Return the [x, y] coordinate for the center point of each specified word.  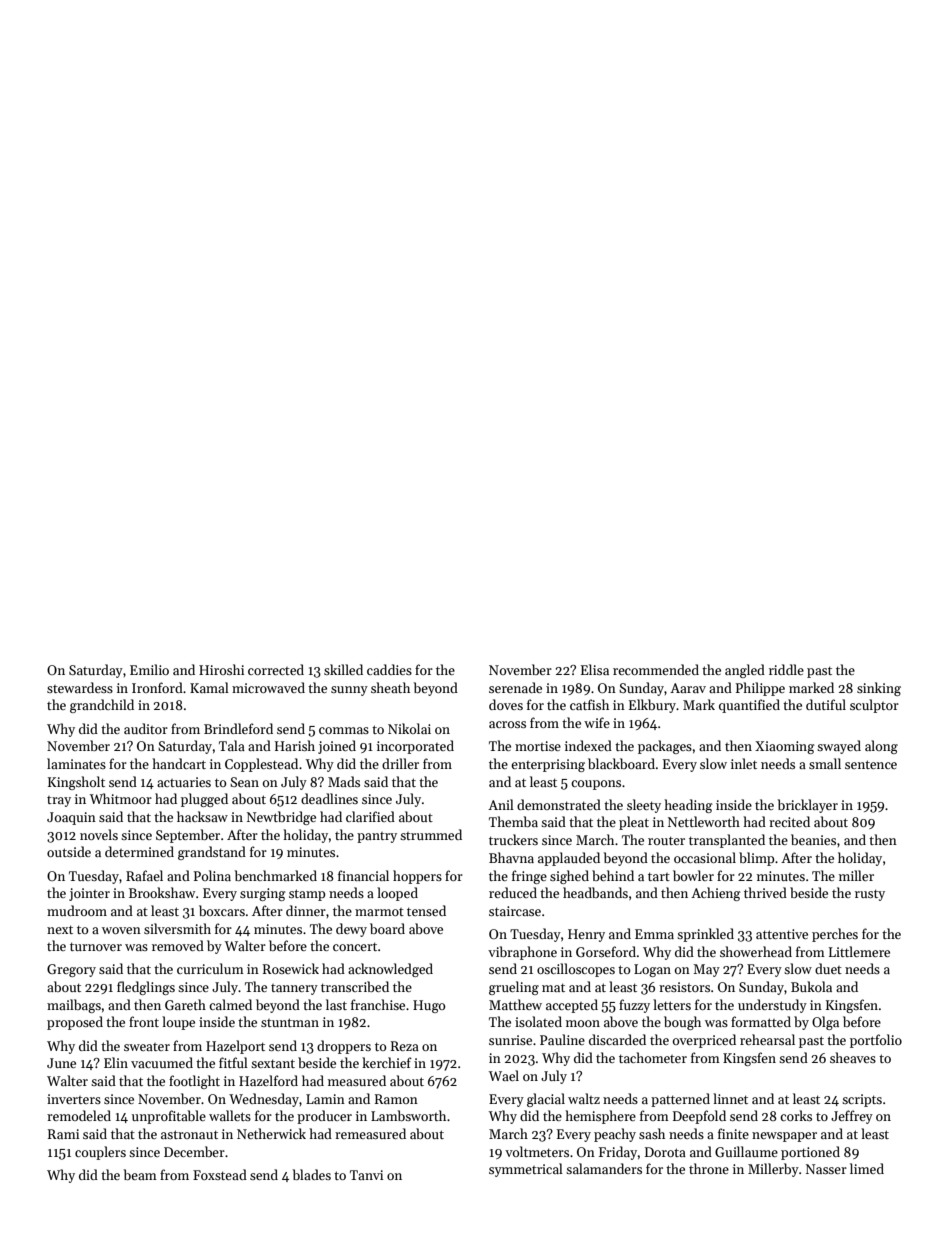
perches [835, 935]
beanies [813, 839]
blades [312, 1174]
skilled [343, 669]
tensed [426, 910]
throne [709, 1168]
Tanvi [366, 1175]
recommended [656, 669]
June [61, 1063]
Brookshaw [162, 892]
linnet [730, 1098]
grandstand [212, 853]
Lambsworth [408, 1115]
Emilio [149, 669]
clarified [370, 816]
